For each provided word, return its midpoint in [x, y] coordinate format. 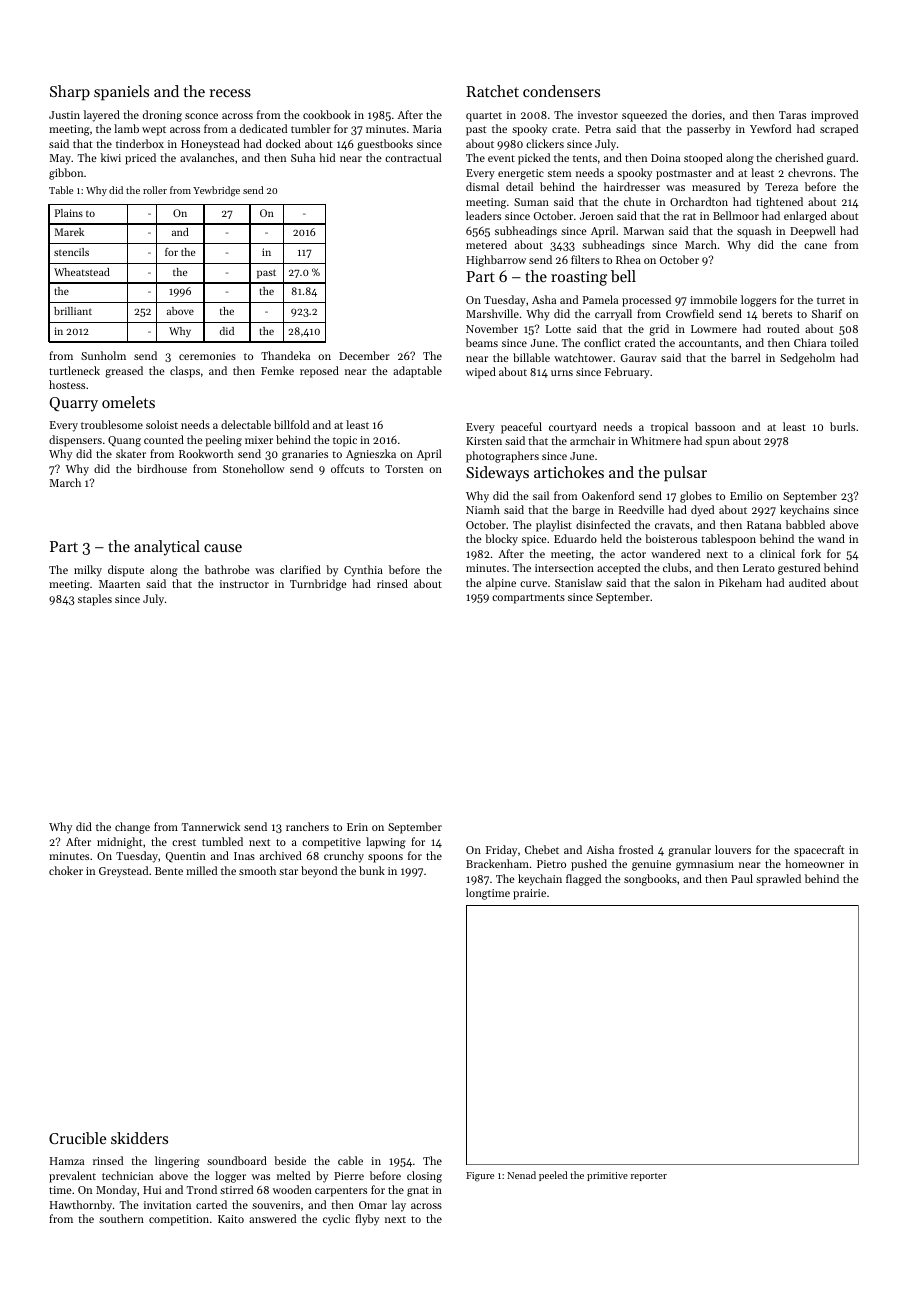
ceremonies [207, 356]
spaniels [121, 93]
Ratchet [492, 91]
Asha [544, 299]
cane [815, 246]
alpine [501, 584]
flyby [367, 1220]
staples [95, 600]
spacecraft [819, 851]
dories [707, 114]
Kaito [231, 1219]
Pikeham [740, 582]
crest [184, 842]
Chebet [542, 849]
